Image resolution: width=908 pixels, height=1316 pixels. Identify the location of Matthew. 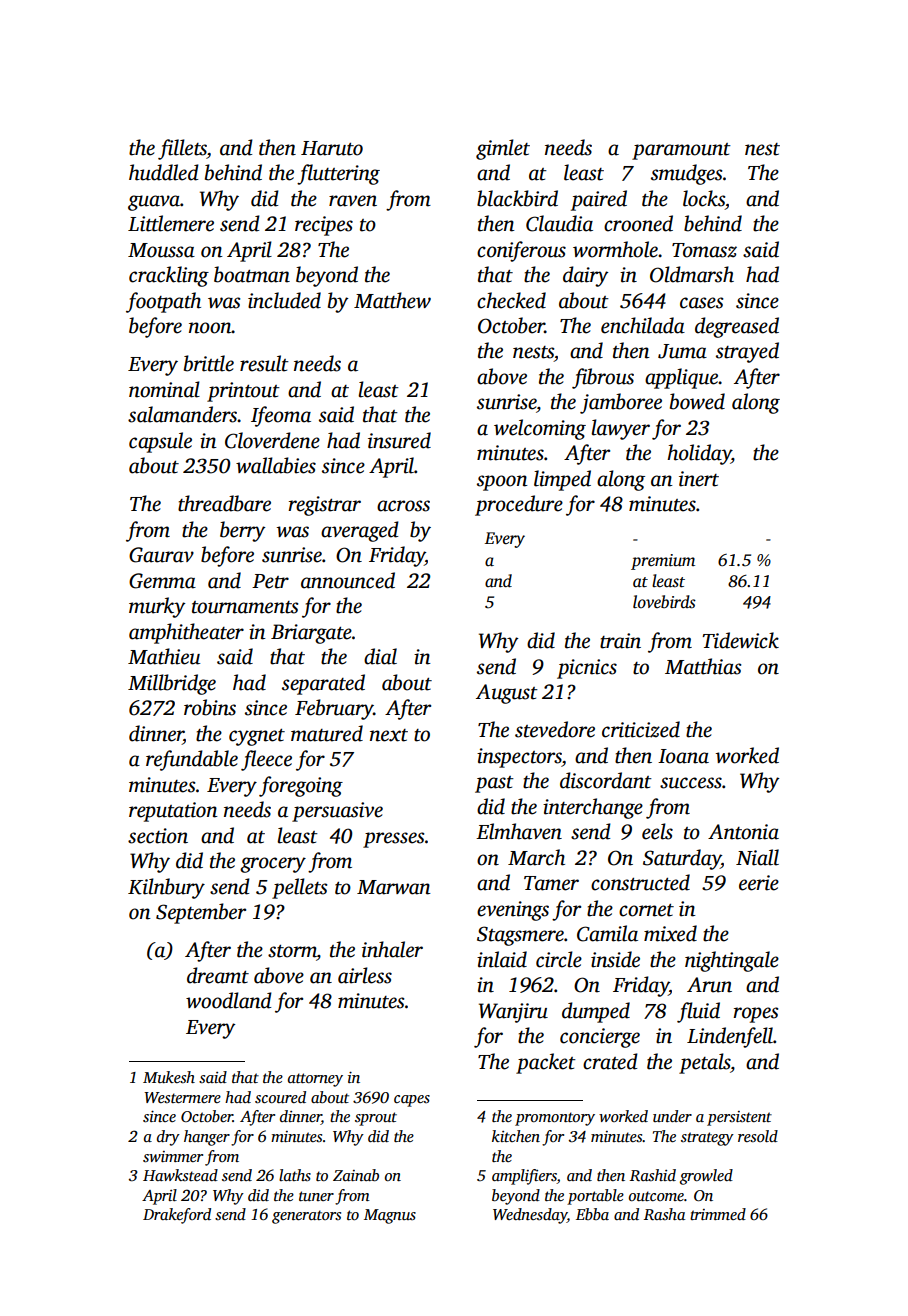
(392, 300).
